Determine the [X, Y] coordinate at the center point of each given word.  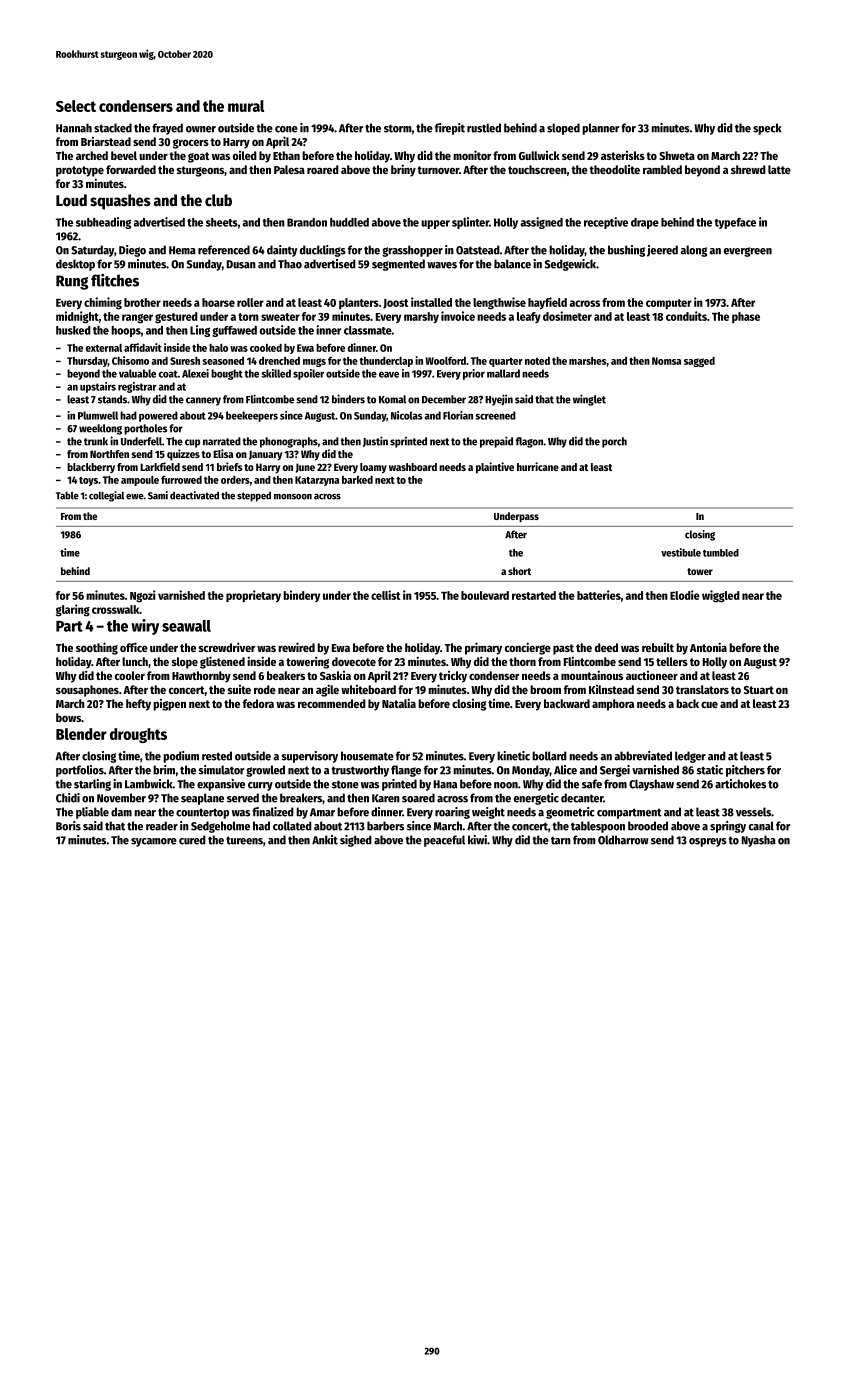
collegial [106, 496]
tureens [244, 840]
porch [614, 442]
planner [600, 129]
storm [398, 128]
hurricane [538, 466]
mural [246, 106]
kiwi [477, 840]
